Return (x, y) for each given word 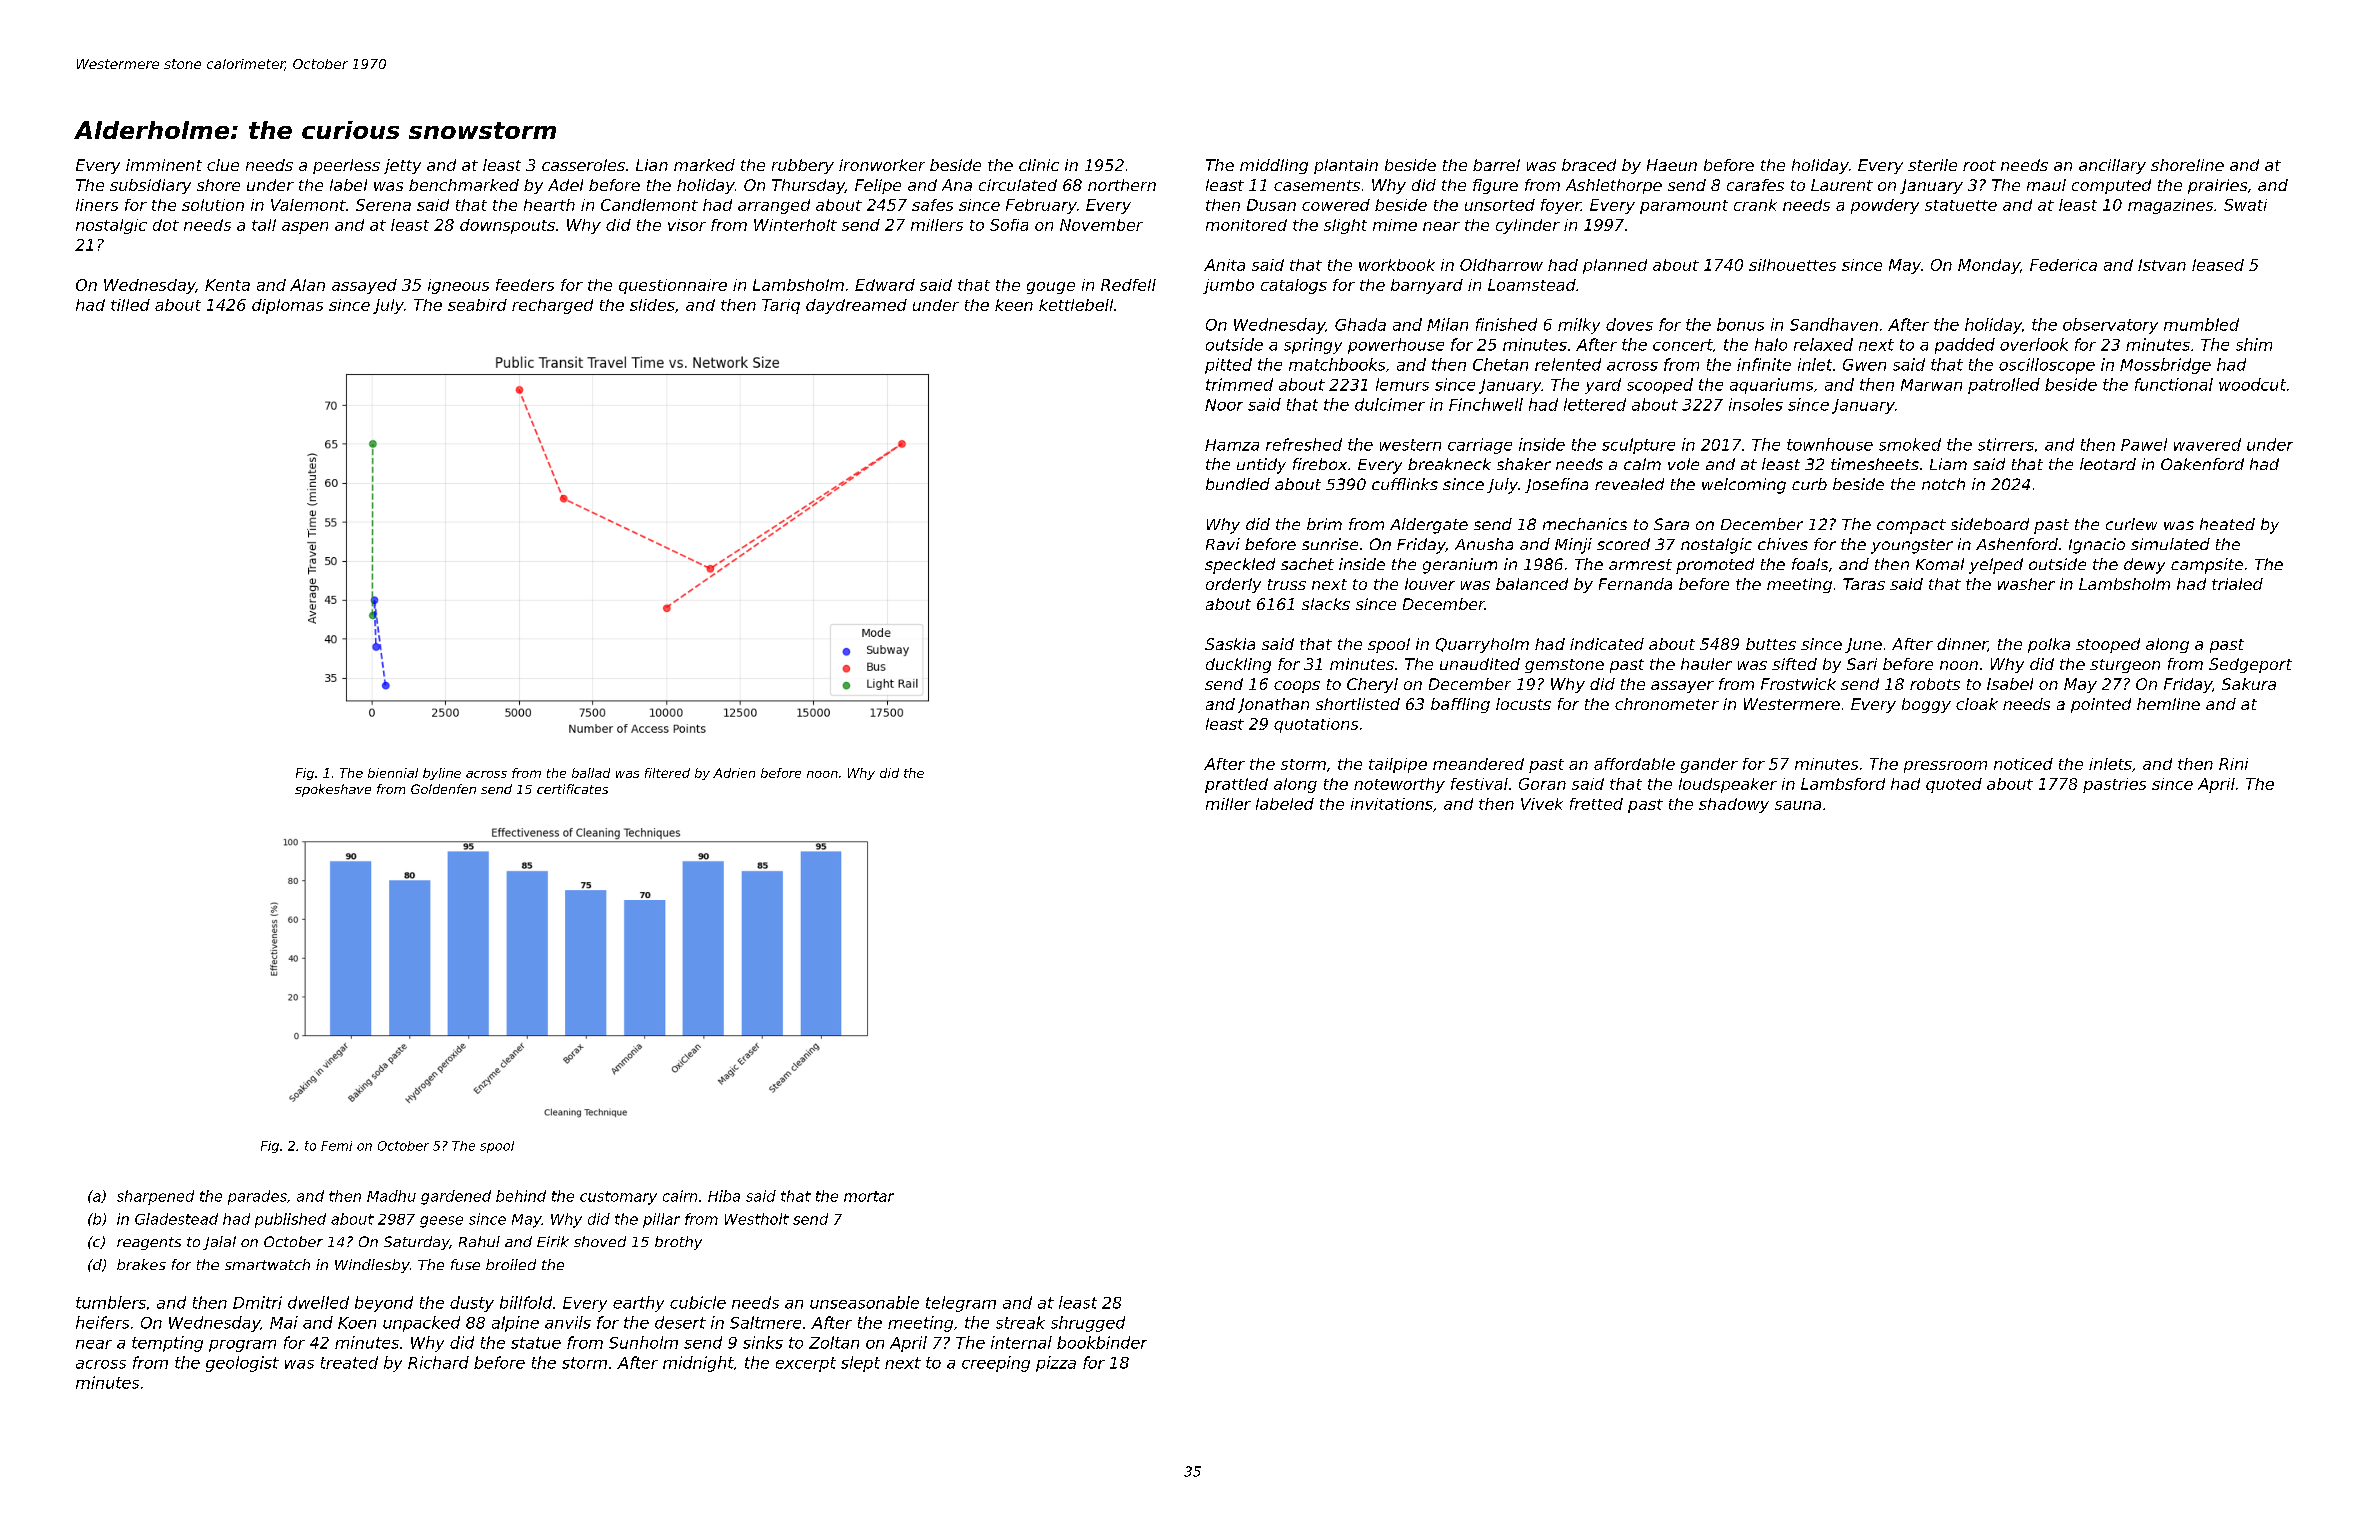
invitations (1392, 804)
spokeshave (333, 790)
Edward (885, 285)
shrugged (1088, 1324)
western (1410, 445)
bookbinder (1102, 1342)
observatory (2110, 326)
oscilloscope (2047, 366)
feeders (525, 285)
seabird (477, 305)
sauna (1798, 805)
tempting (167, 1344)
